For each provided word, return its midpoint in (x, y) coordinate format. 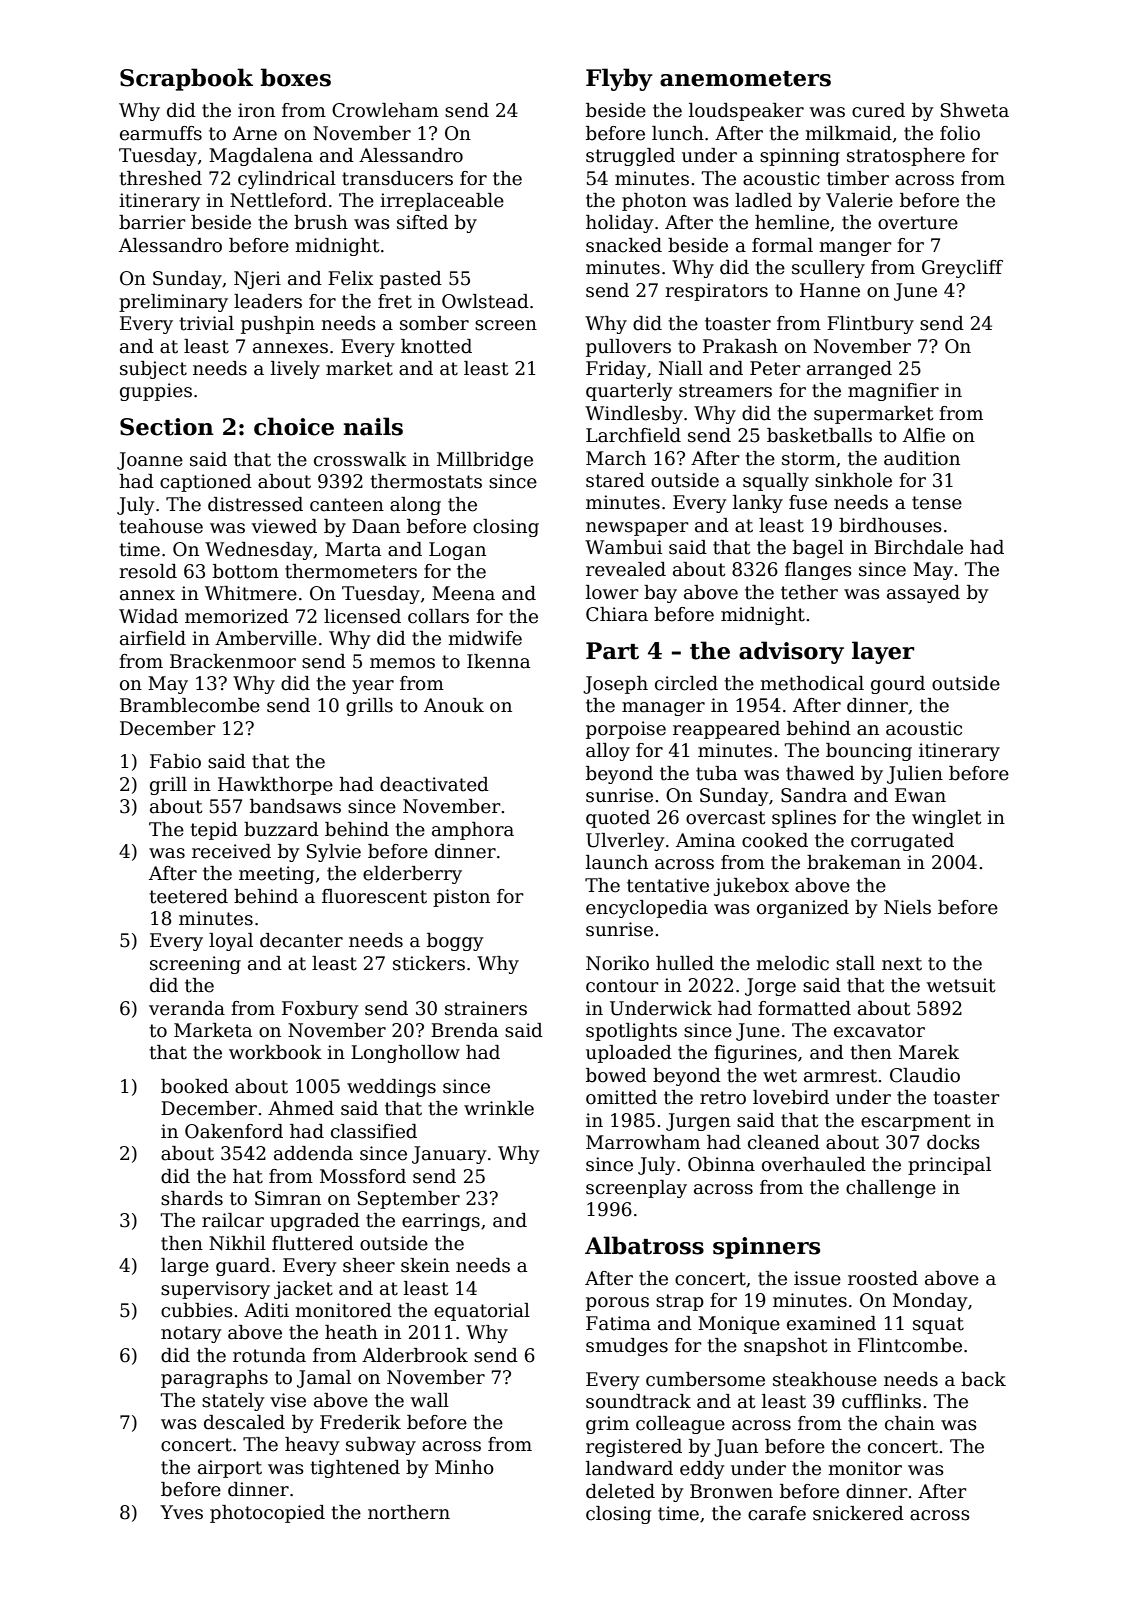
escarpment (916, 1122)
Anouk (454, 705)
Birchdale (918, 547)
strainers (486, 1008)
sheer (369, 1265)
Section (167, 427)
